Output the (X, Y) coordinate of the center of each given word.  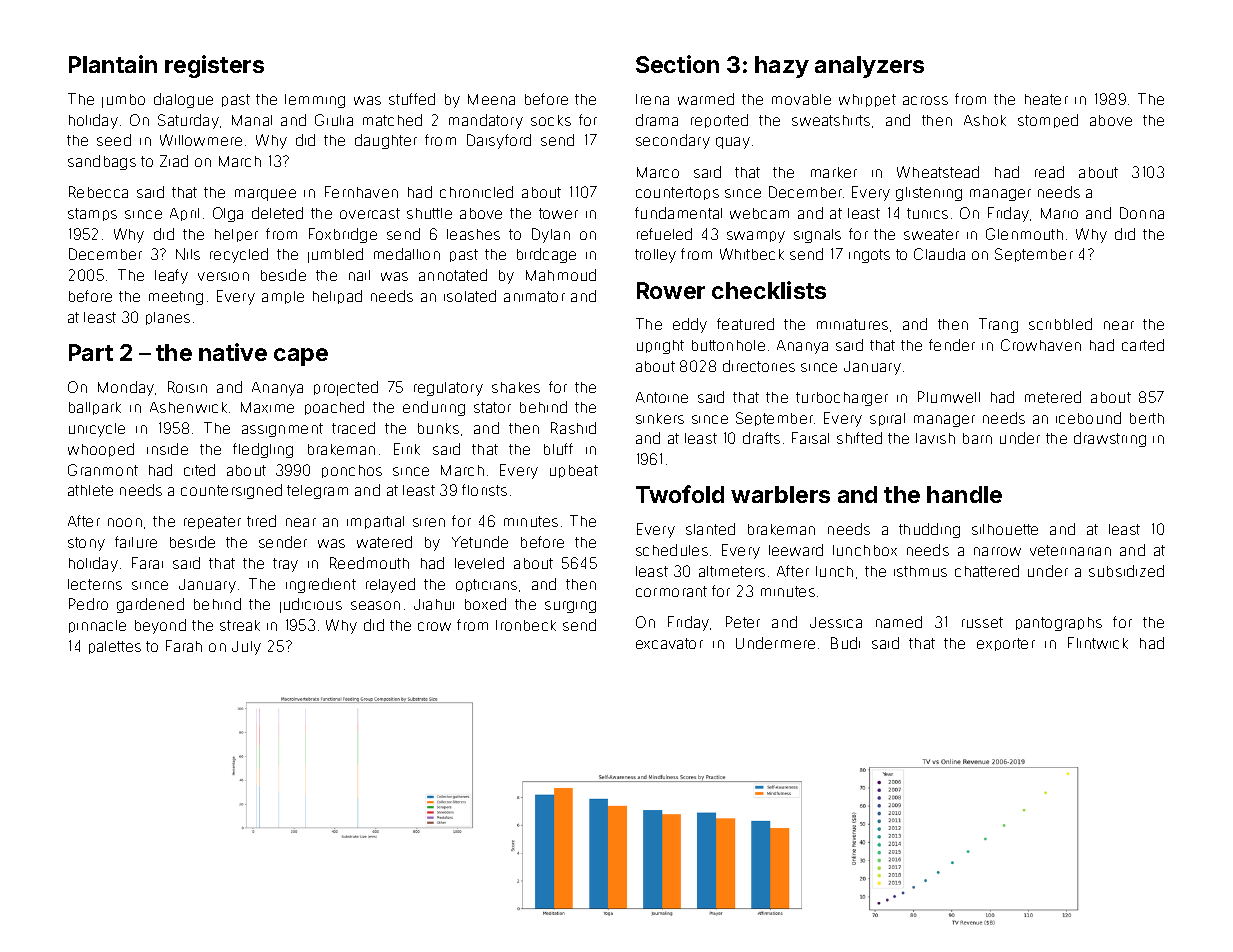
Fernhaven (361, 192)
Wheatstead (938, 172)
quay (733, 143)
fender (952, 345)
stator (492, 407)
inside (167, 449)
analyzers (869, 67)
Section (677, 64)
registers (214, 66)
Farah (184, 646)
